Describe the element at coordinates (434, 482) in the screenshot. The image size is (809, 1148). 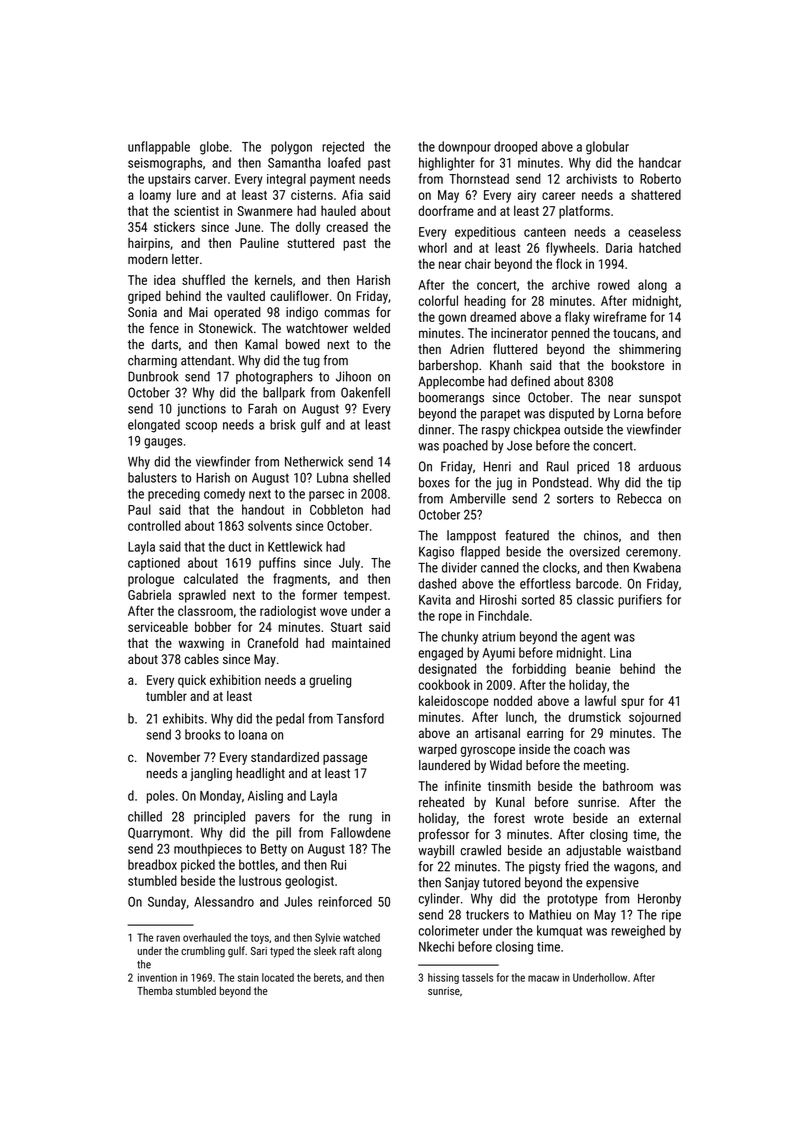
I see `boxes` at that location.
